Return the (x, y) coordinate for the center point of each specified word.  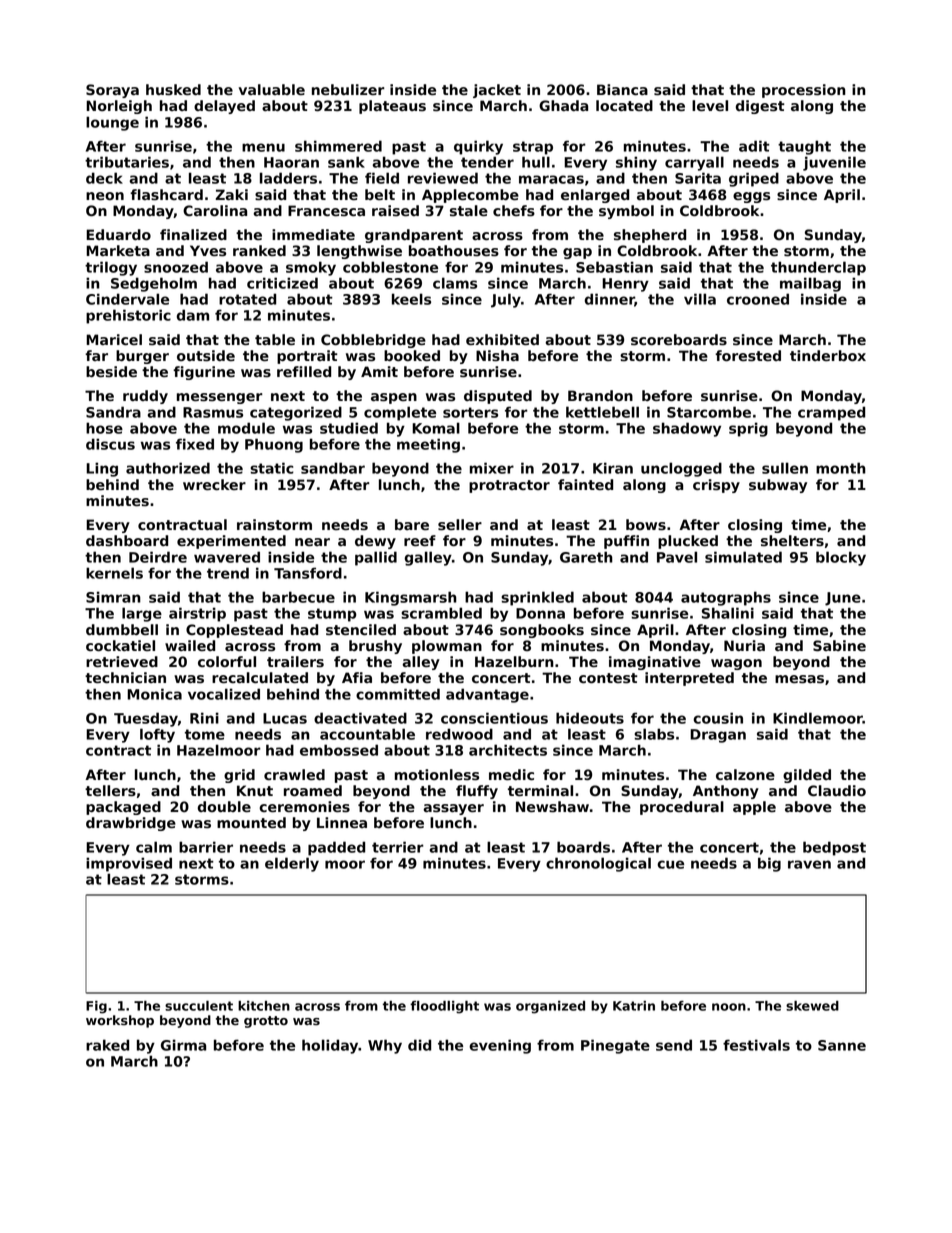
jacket (497, 91)
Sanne (842, 1045)
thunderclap (818, 268)
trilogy (111, 268)
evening (500, 1046)
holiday (330, 1046)
